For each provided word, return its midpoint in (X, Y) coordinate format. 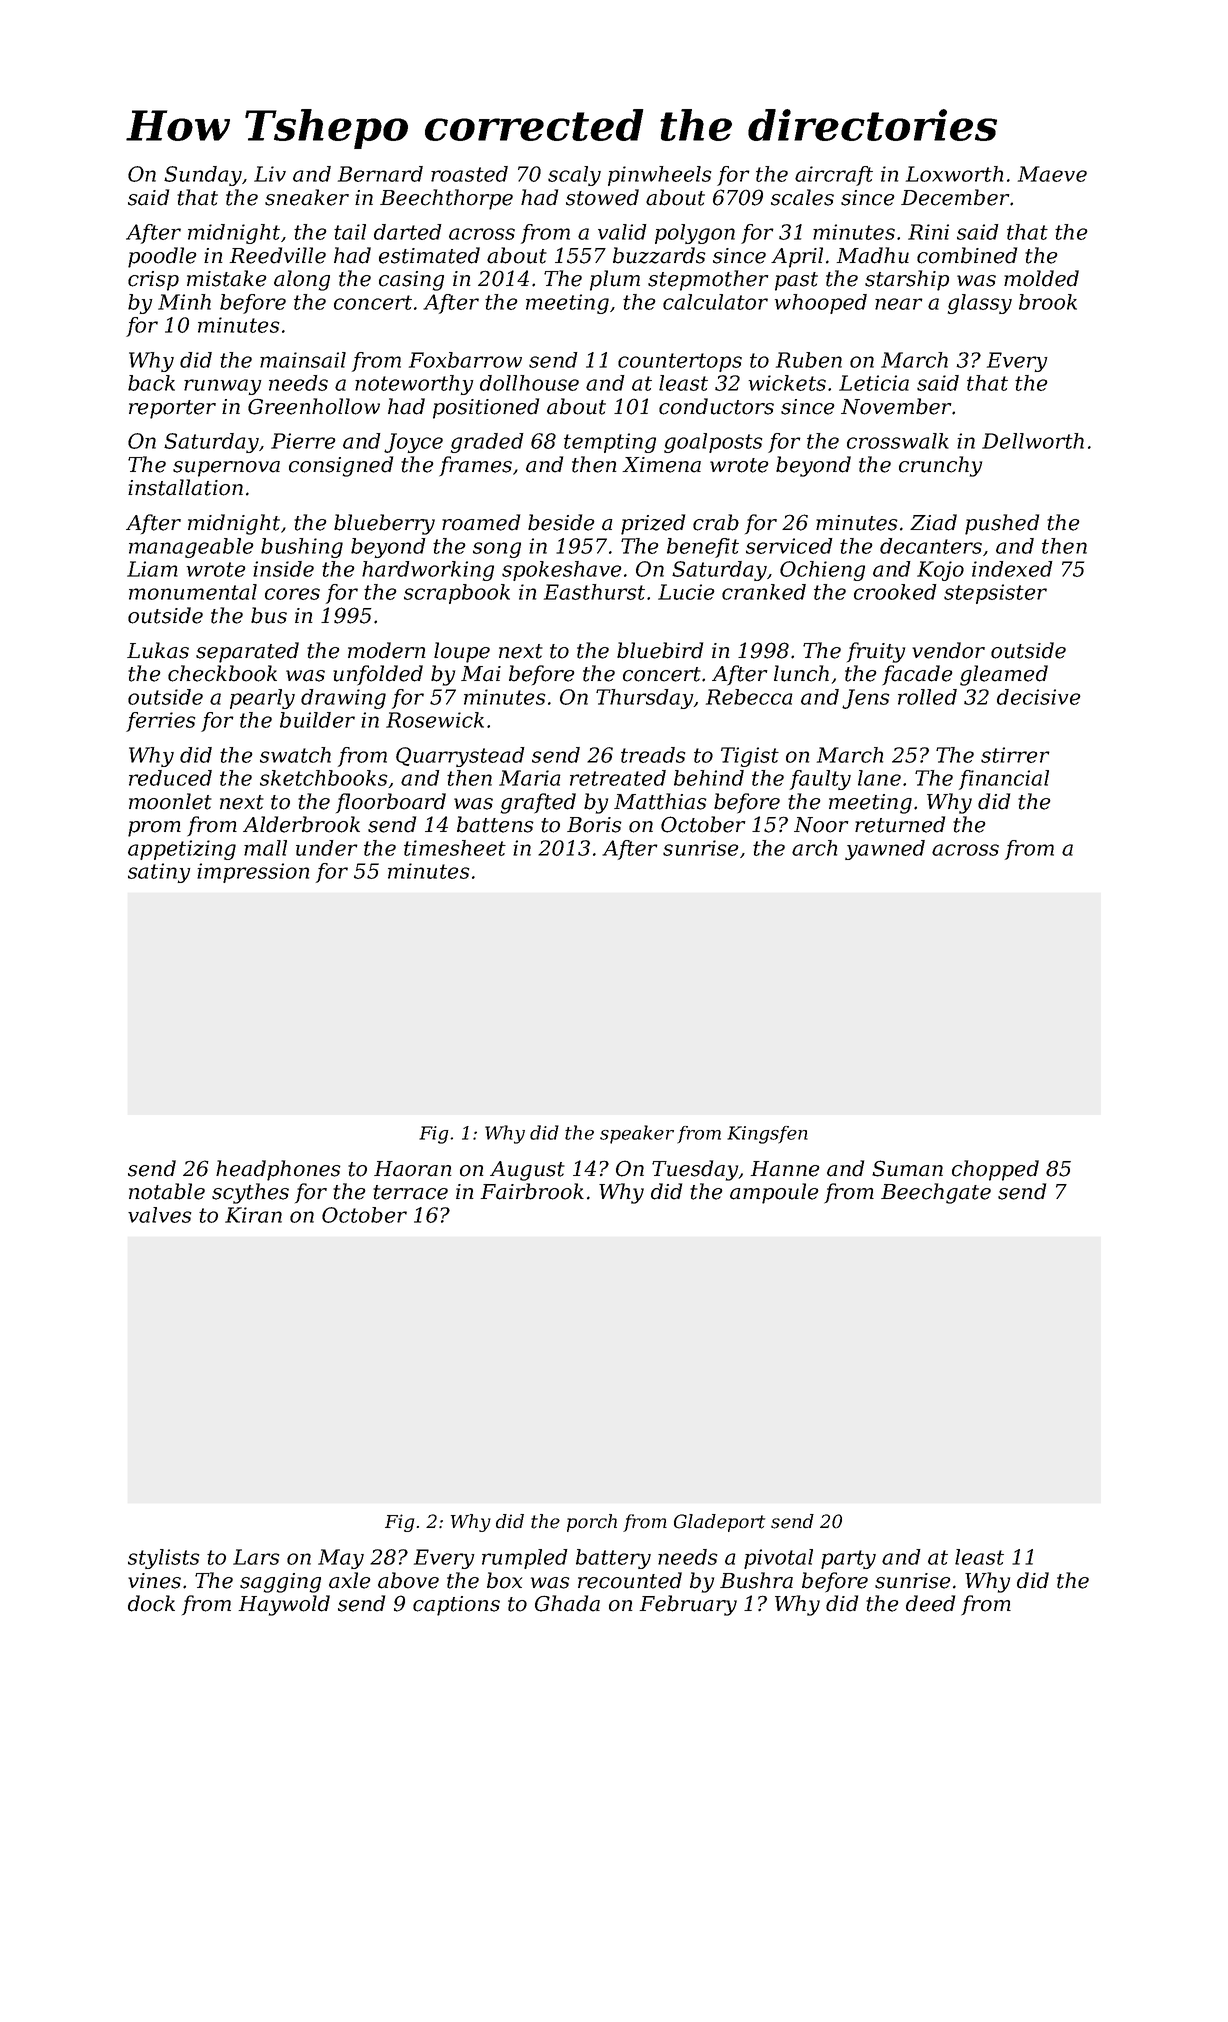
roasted (469, 174)
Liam (152, 569)
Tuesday (695, 1170)
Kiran (253, 1215)
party (848, 1559)
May (341, 1559)
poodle (162, 257)
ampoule (774, 1193)
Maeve (1052, 174)
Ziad (933, 522)
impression (253, 873)
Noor (821, 825)
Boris (594, 825)
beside (561, 522)
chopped (995, 1170)
